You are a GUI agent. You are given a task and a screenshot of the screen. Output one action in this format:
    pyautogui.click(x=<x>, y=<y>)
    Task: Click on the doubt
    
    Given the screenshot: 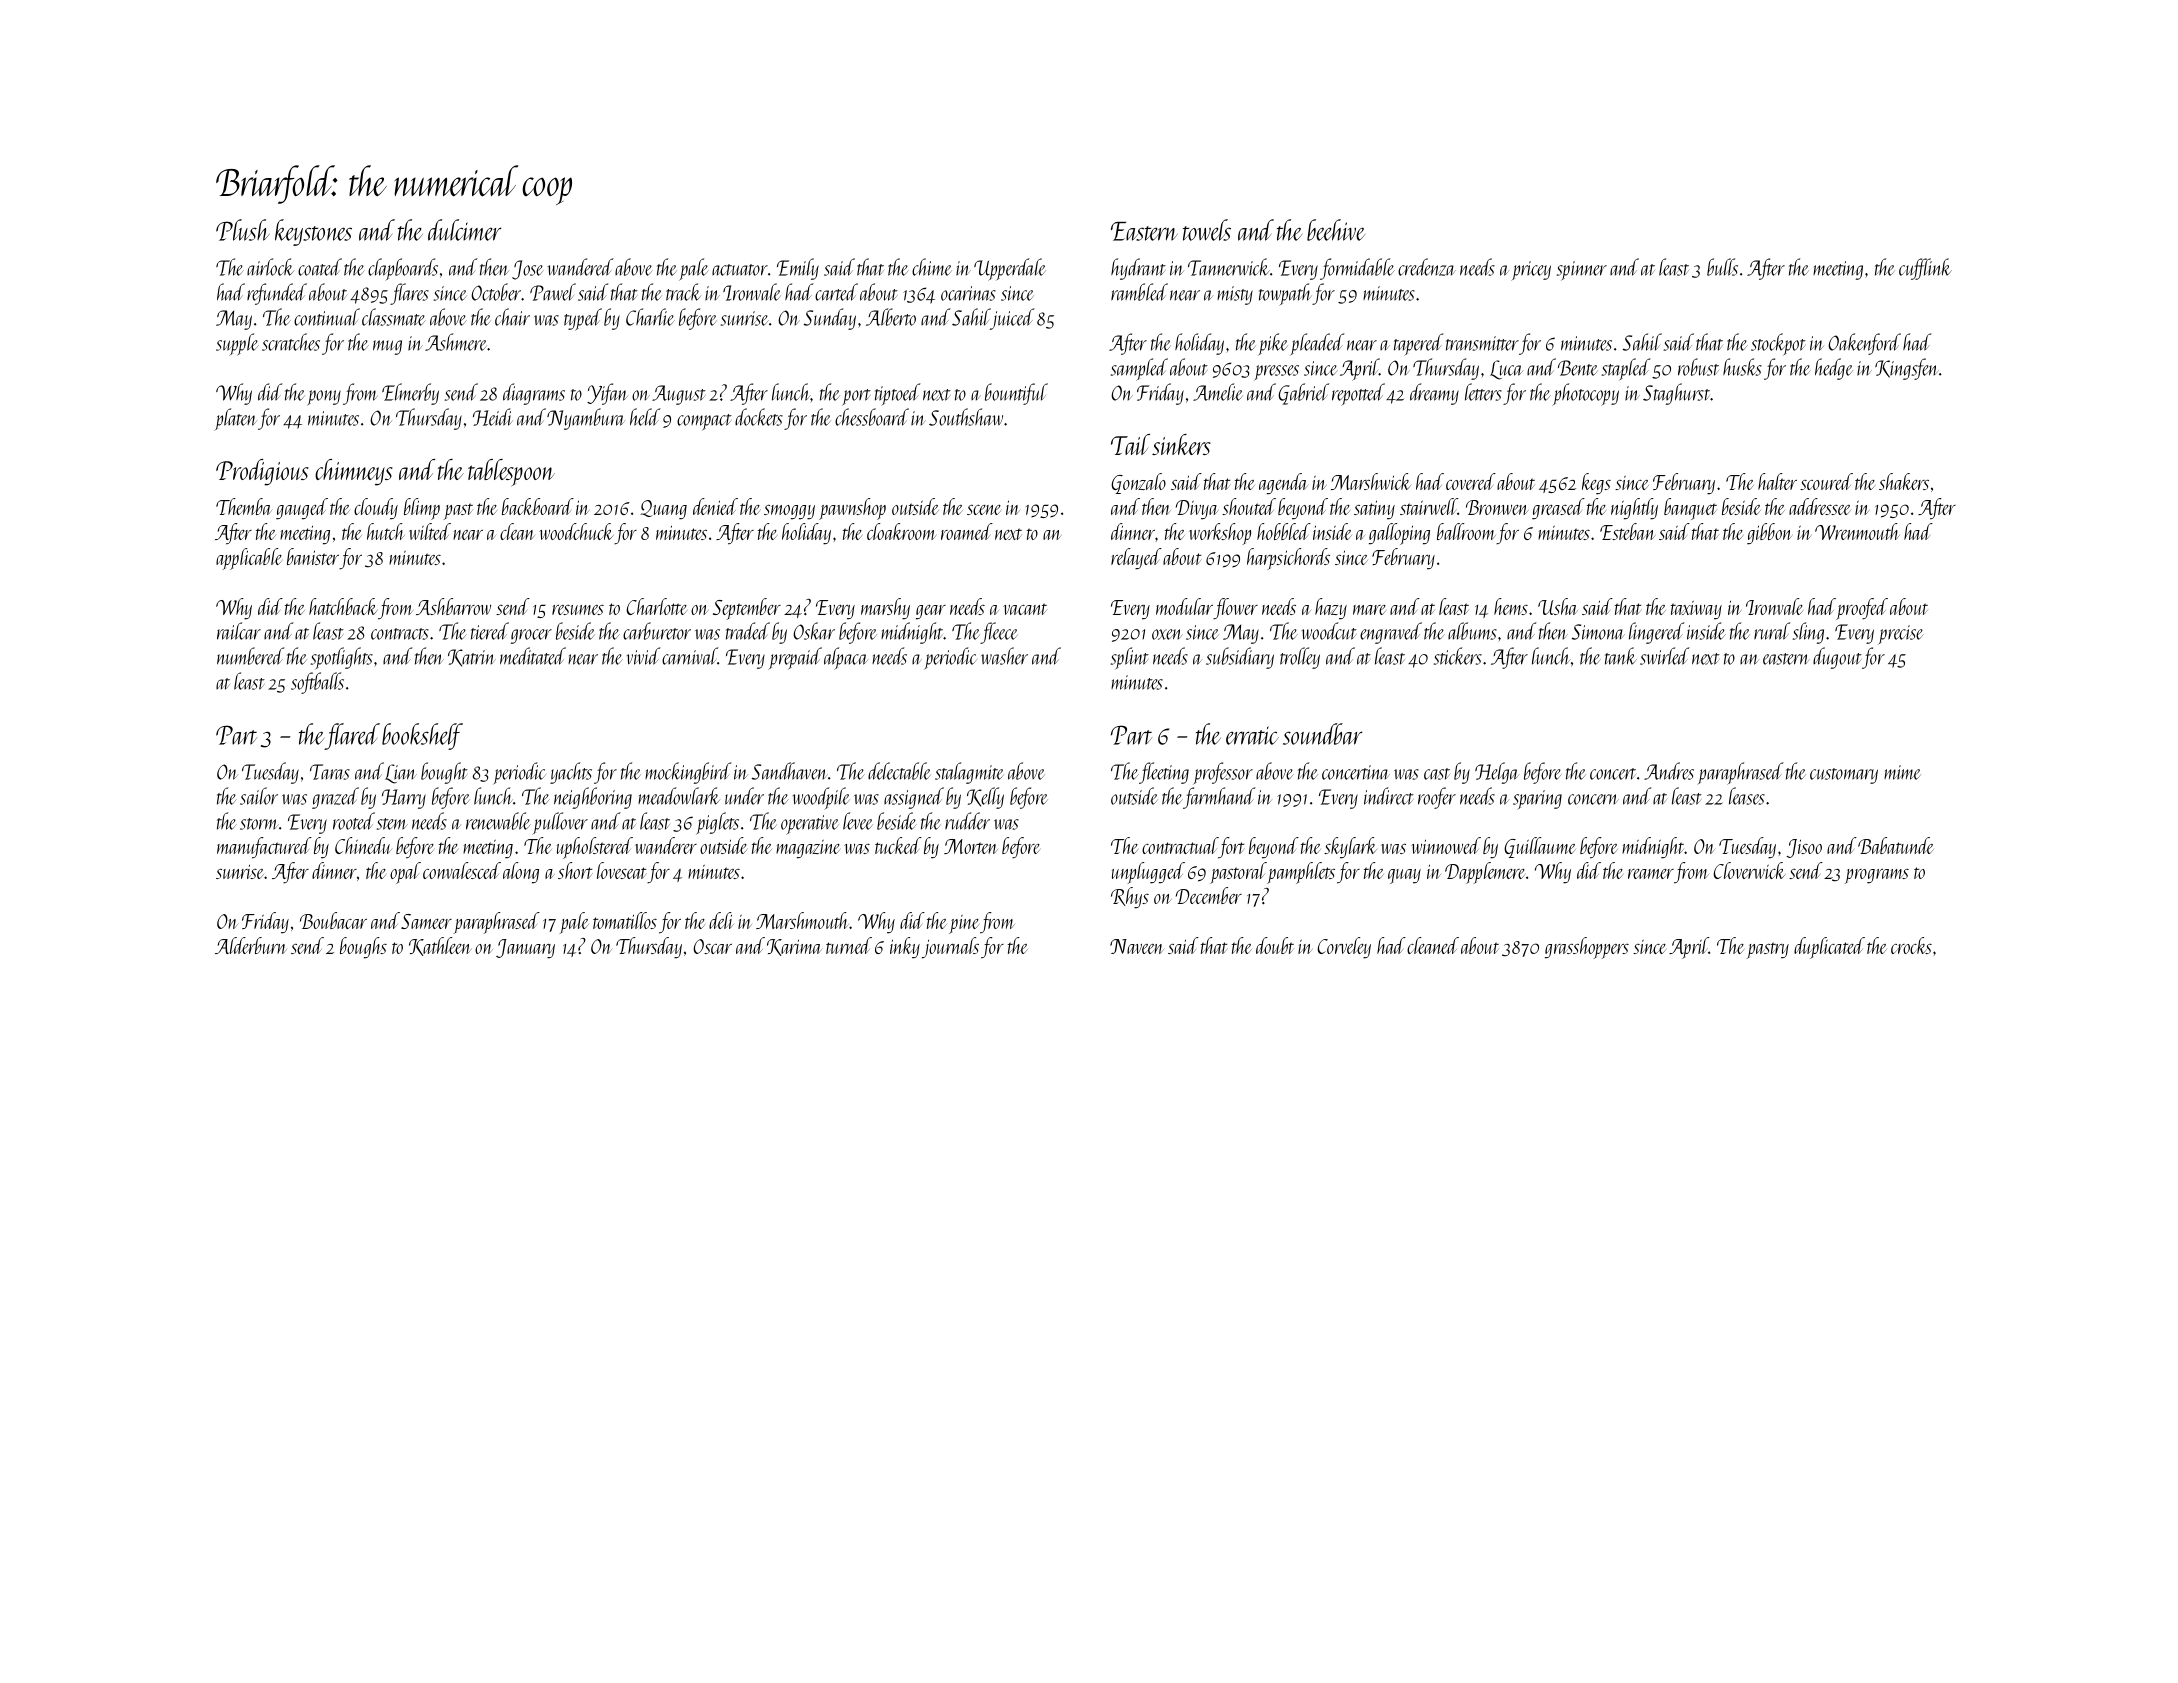 What is the action you would take?
    pyautogui.click(x=1275, y=945)
